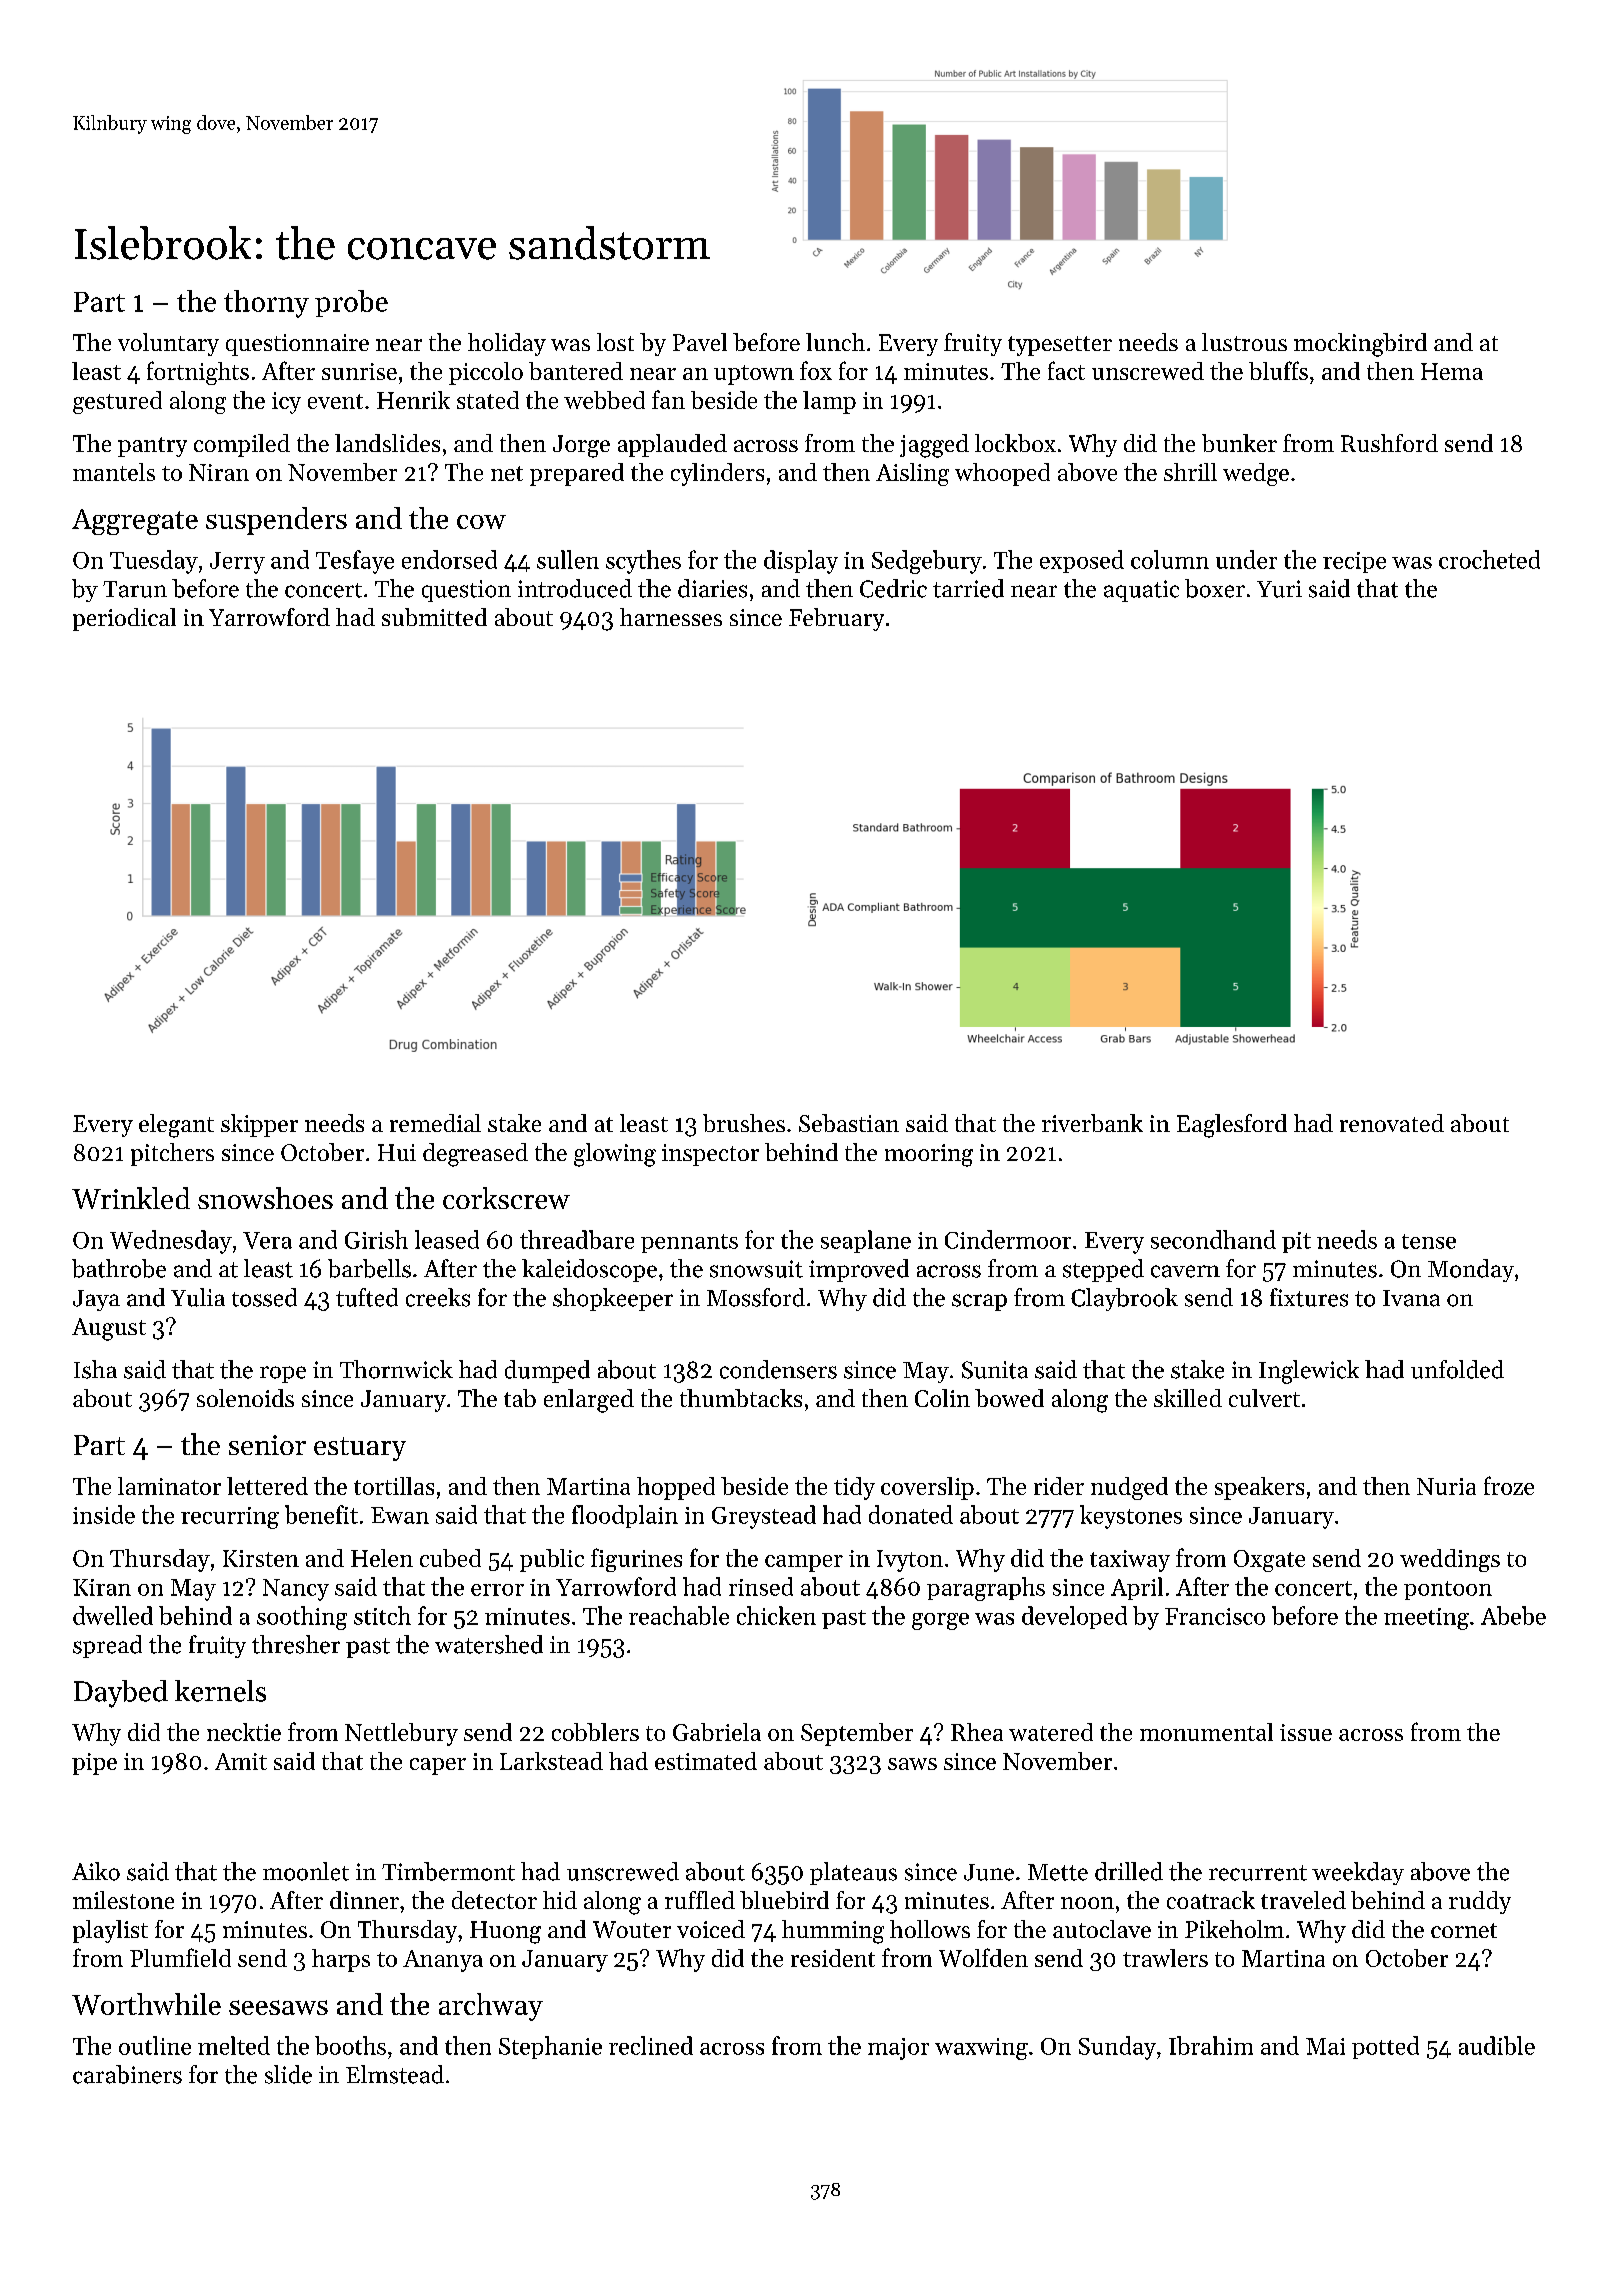  Describe the element at coordinates (1513, 1615) in the page. I see `Abebe` at that location.
